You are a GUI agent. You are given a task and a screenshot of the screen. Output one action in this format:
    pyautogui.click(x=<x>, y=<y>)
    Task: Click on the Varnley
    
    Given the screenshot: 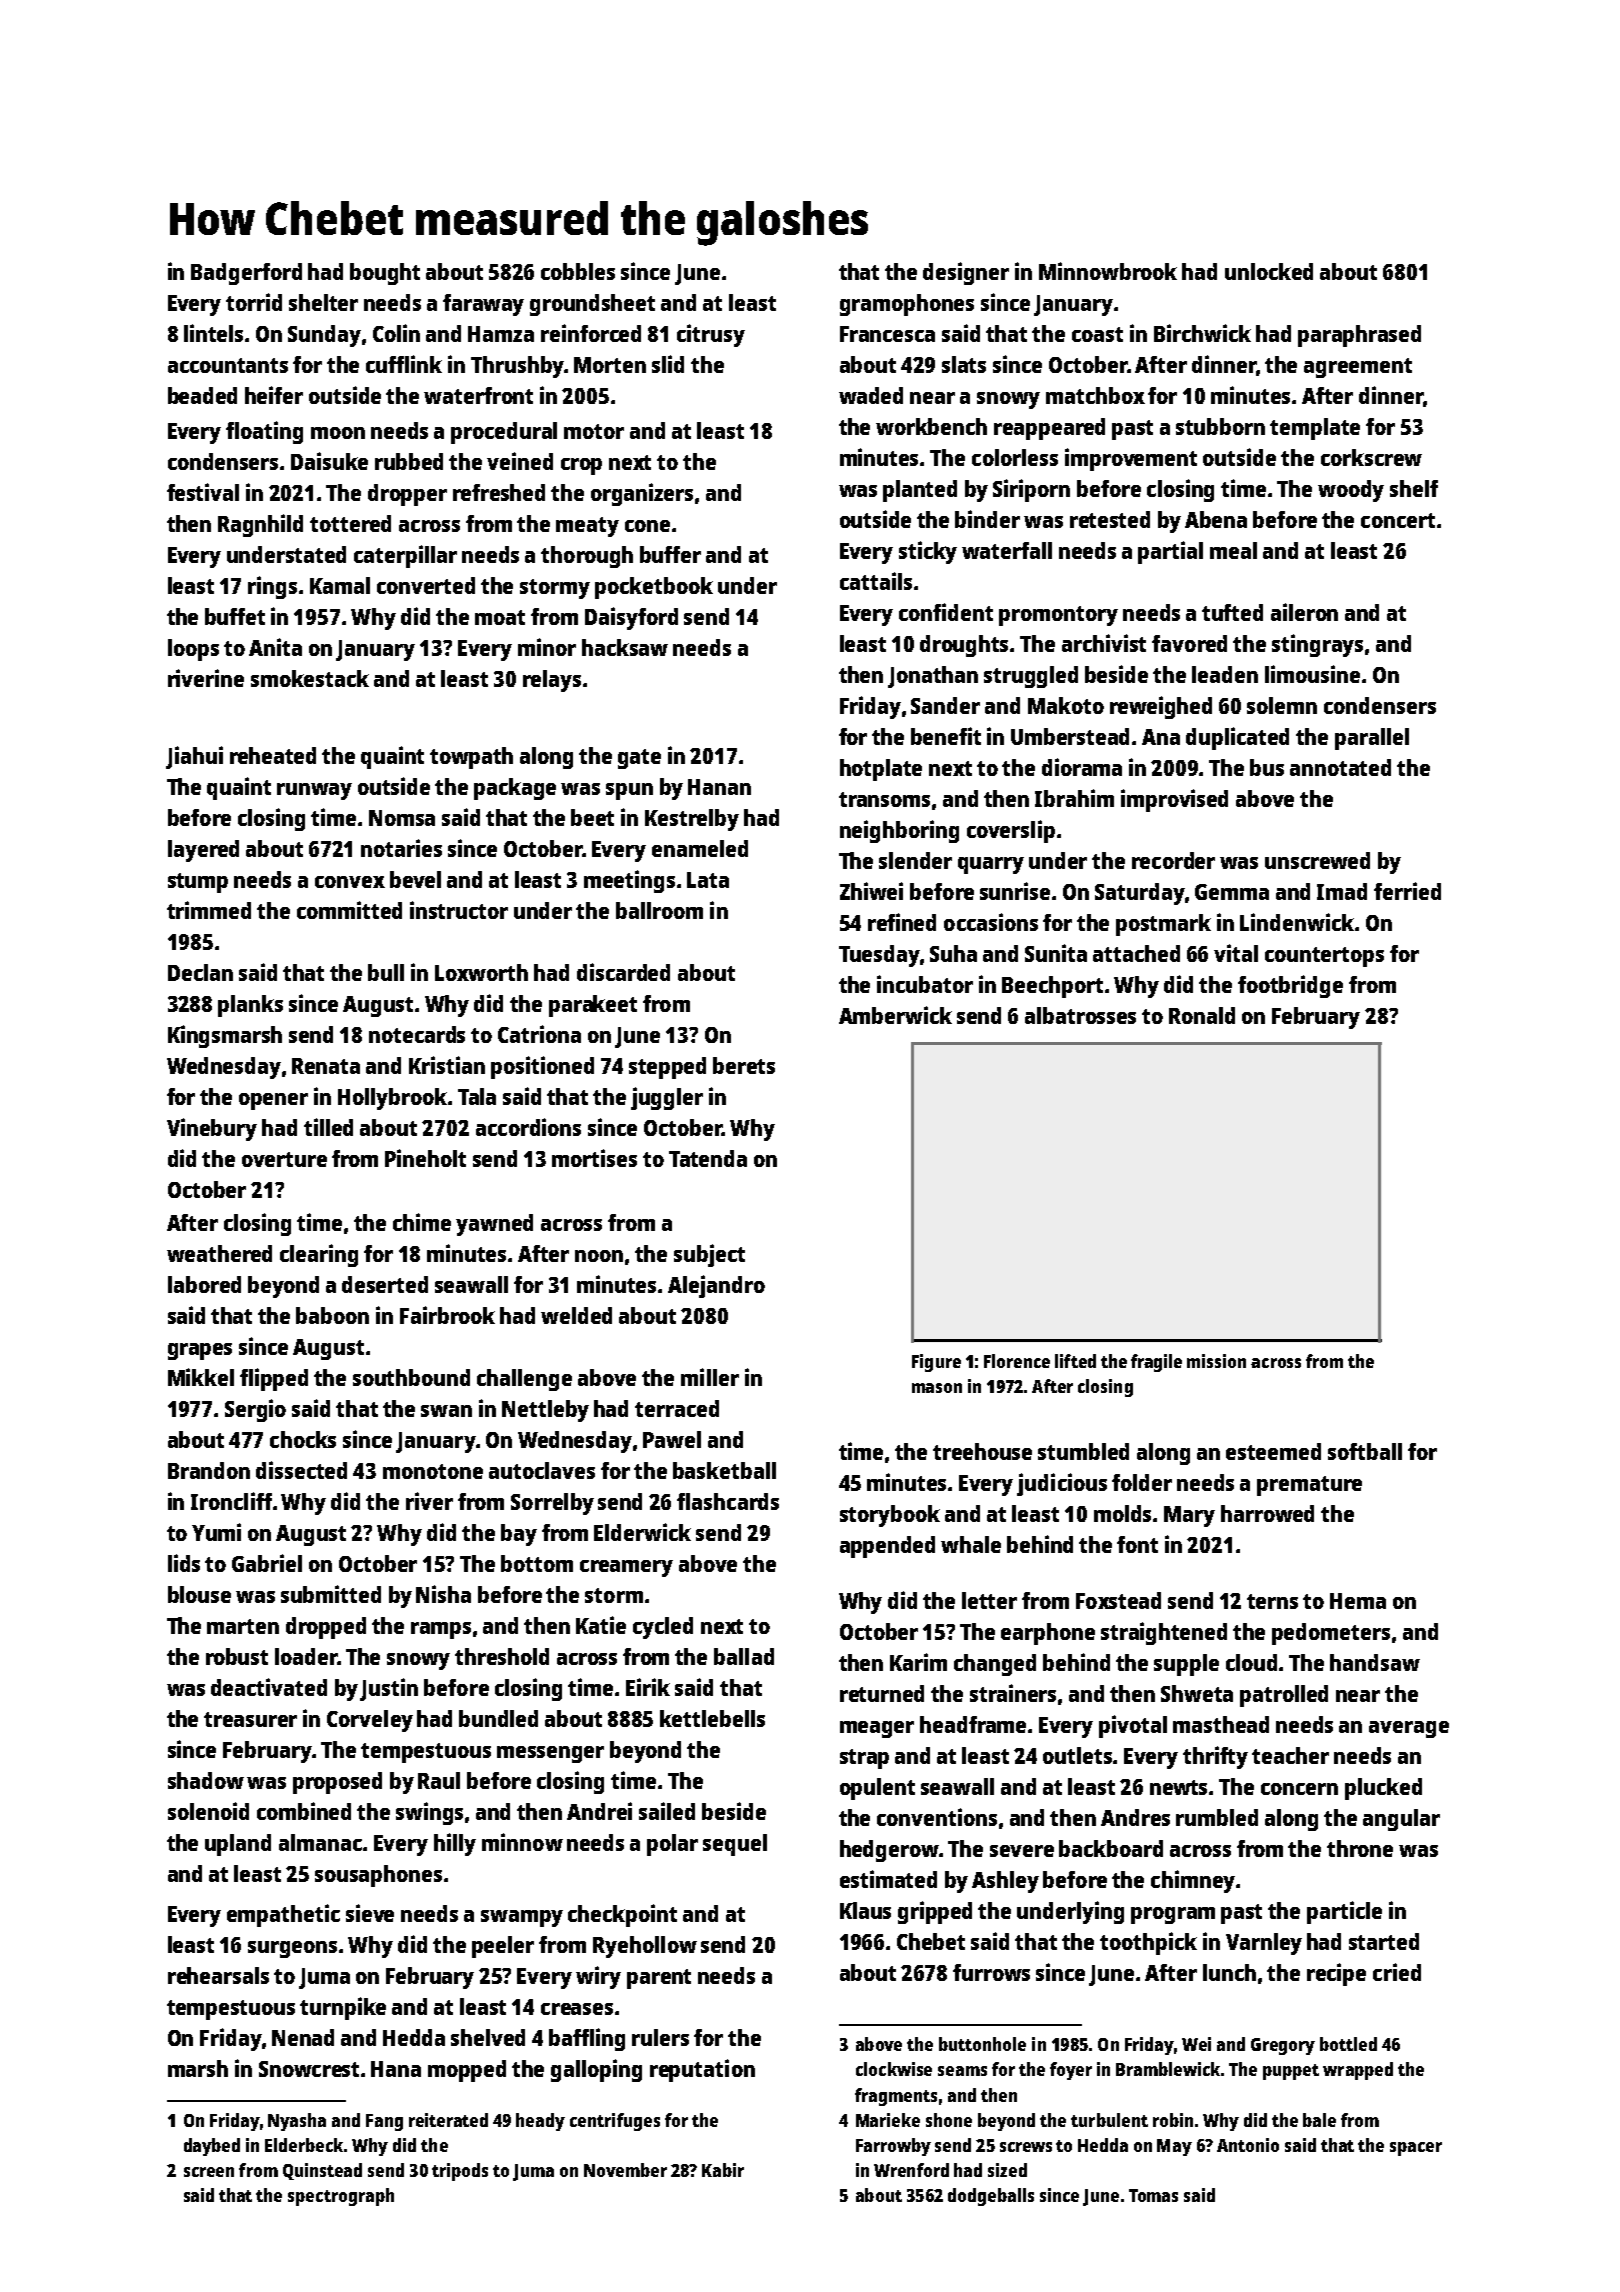 What is the action you would take?
    pyautogui.click(x=1264, y=1944)
